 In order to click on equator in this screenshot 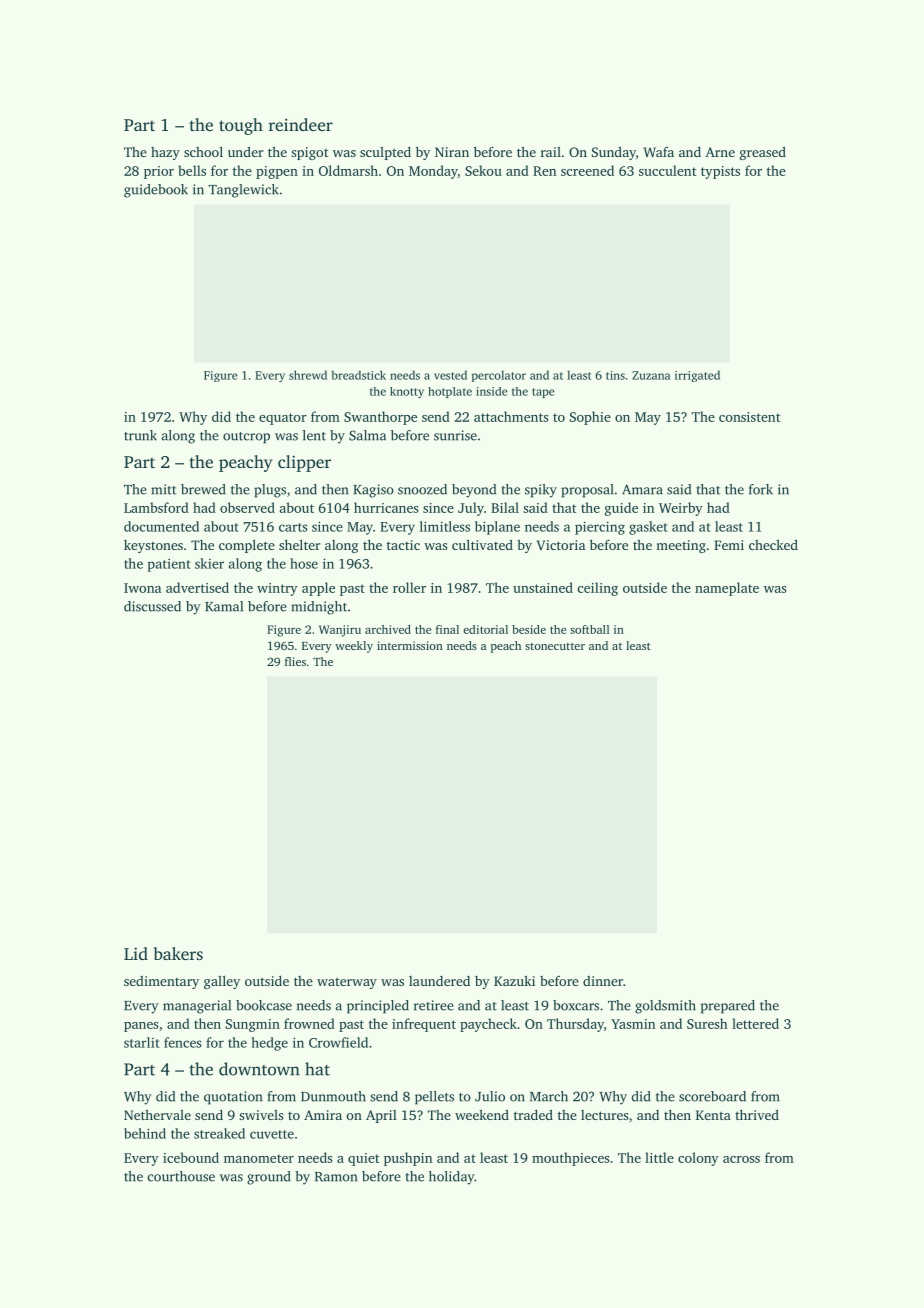, I will do `click(283, 419)`.
